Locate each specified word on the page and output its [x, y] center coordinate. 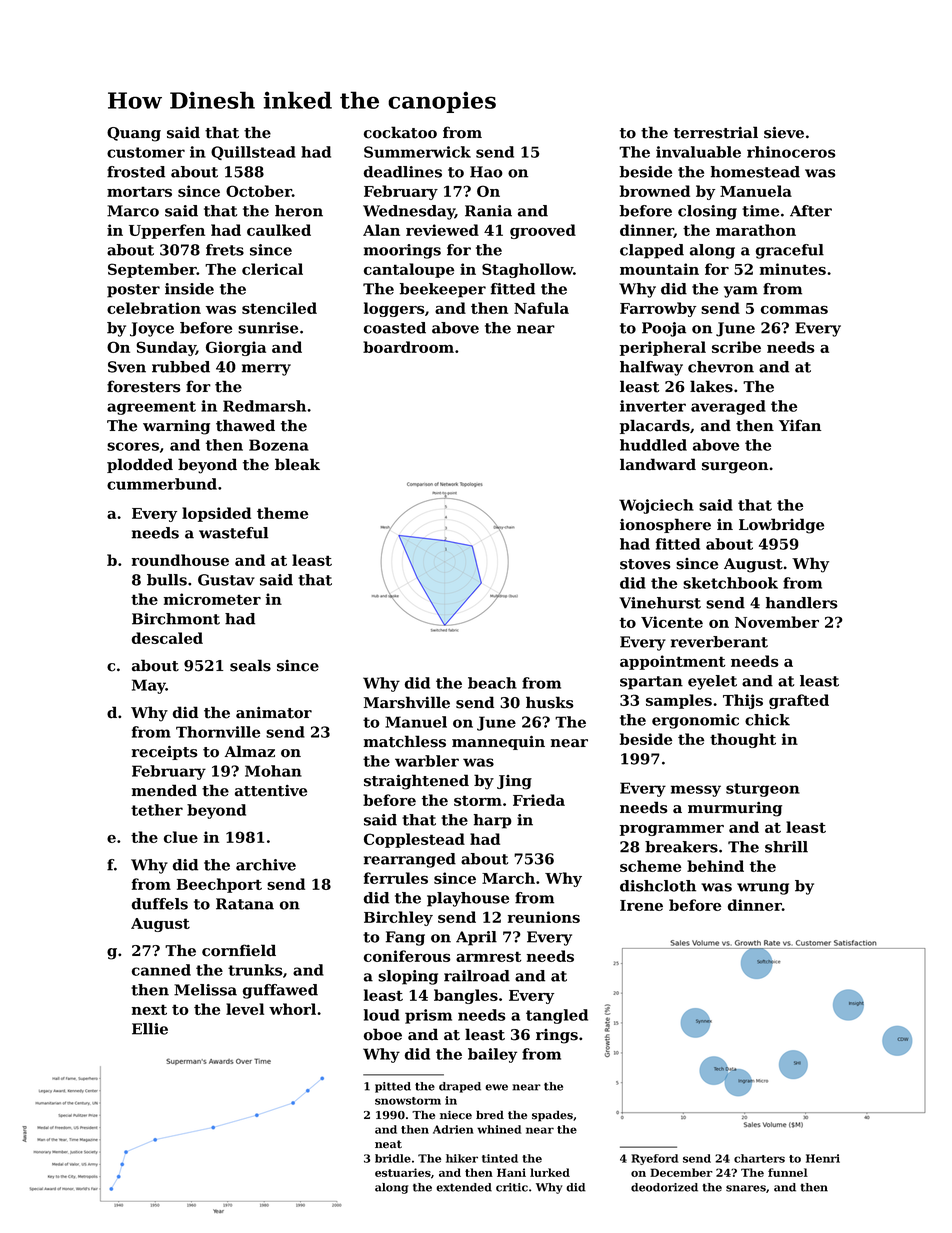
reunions [544, 917]
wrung [763, 889]
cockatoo [400, 132]
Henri [823, 1158]
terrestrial [716, 132]
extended [464, 1187]
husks [550, 702]
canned [161, 970]
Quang [134, 134]
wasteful [233, 533]
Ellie [150, 1029]
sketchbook [730, 583]
